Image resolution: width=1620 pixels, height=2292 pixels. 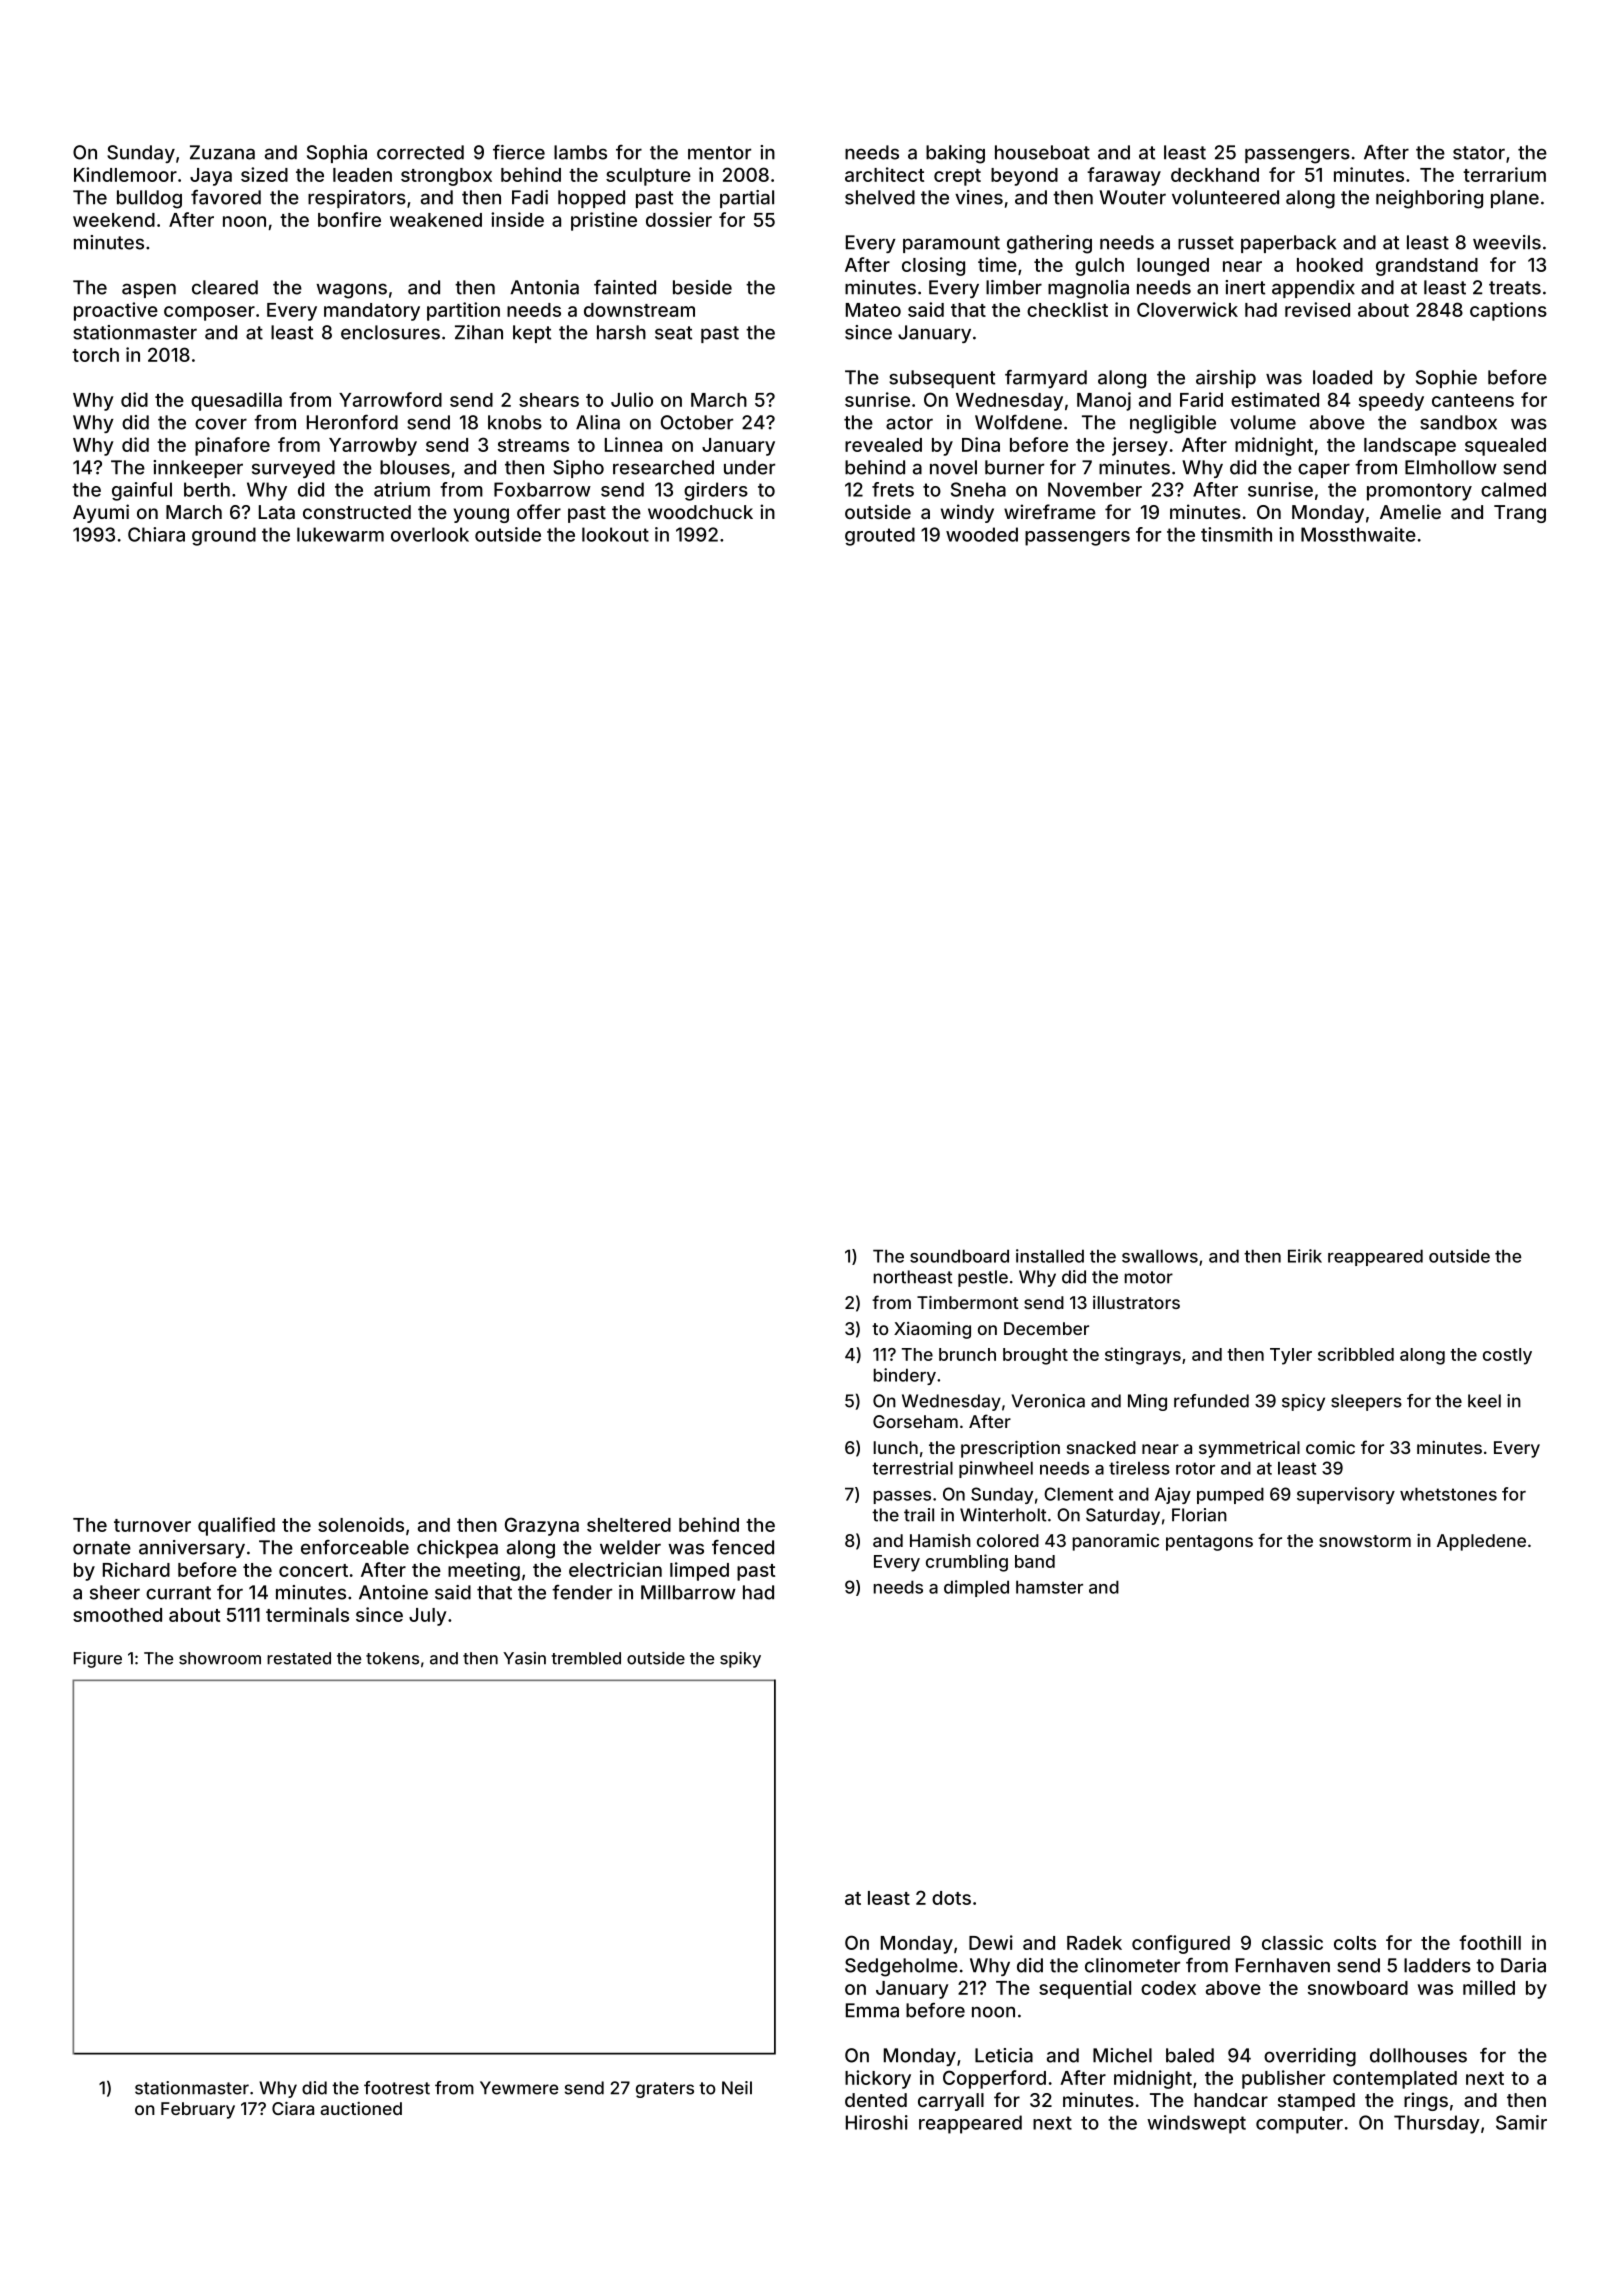 What do you see at coordinates (152, 1525) in the screenshot?
I see `turnover` at bounding box center [152, 1525].
